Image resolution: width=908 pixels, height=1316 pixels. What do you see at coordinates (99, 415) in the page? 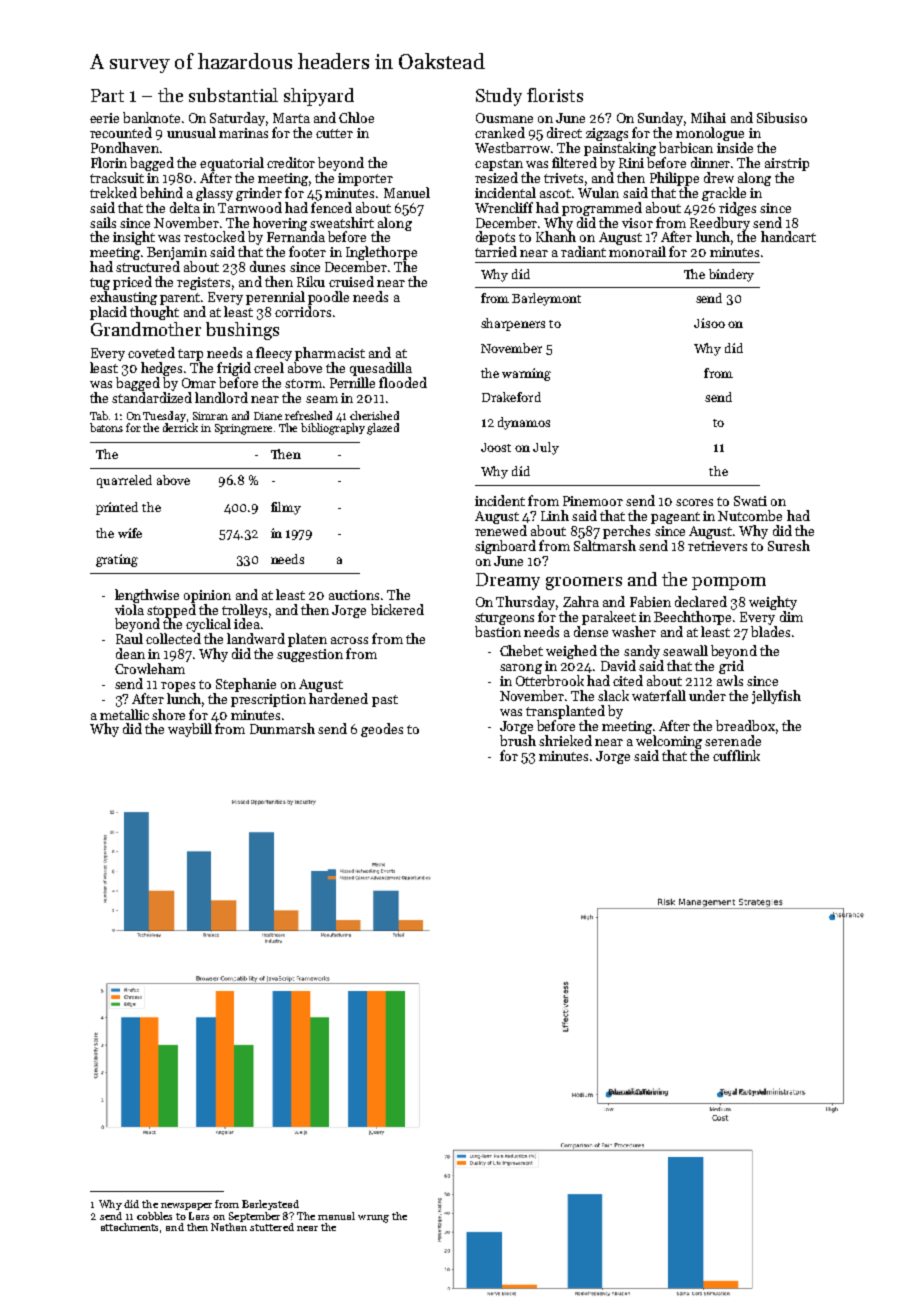
I see `Tab` at bounding box center [99, 415].
